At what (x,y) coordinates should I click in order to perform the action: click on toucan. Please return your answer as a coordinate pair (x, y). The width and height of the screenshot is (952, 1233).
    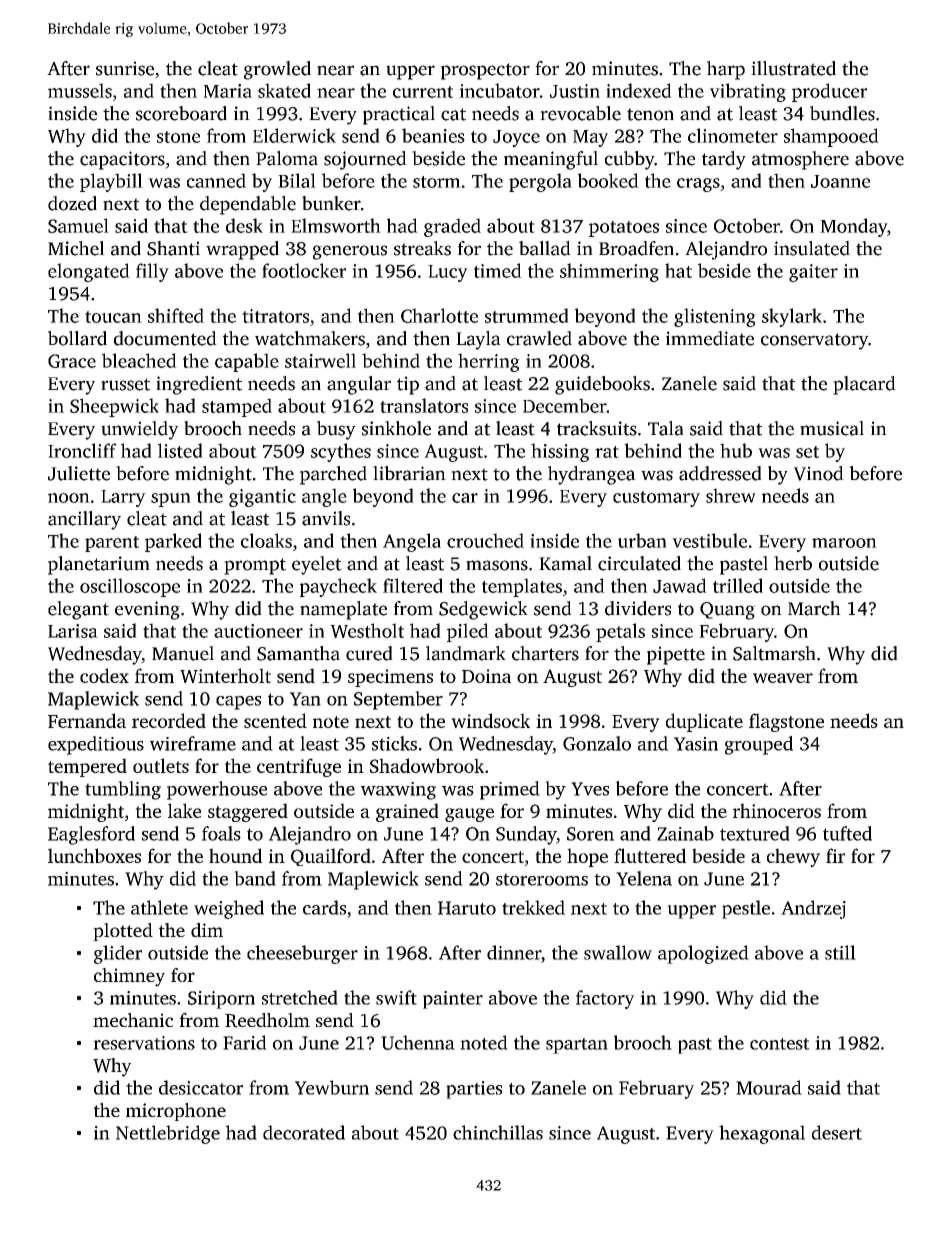
    Looking at the image, I should click on (113, 317).
